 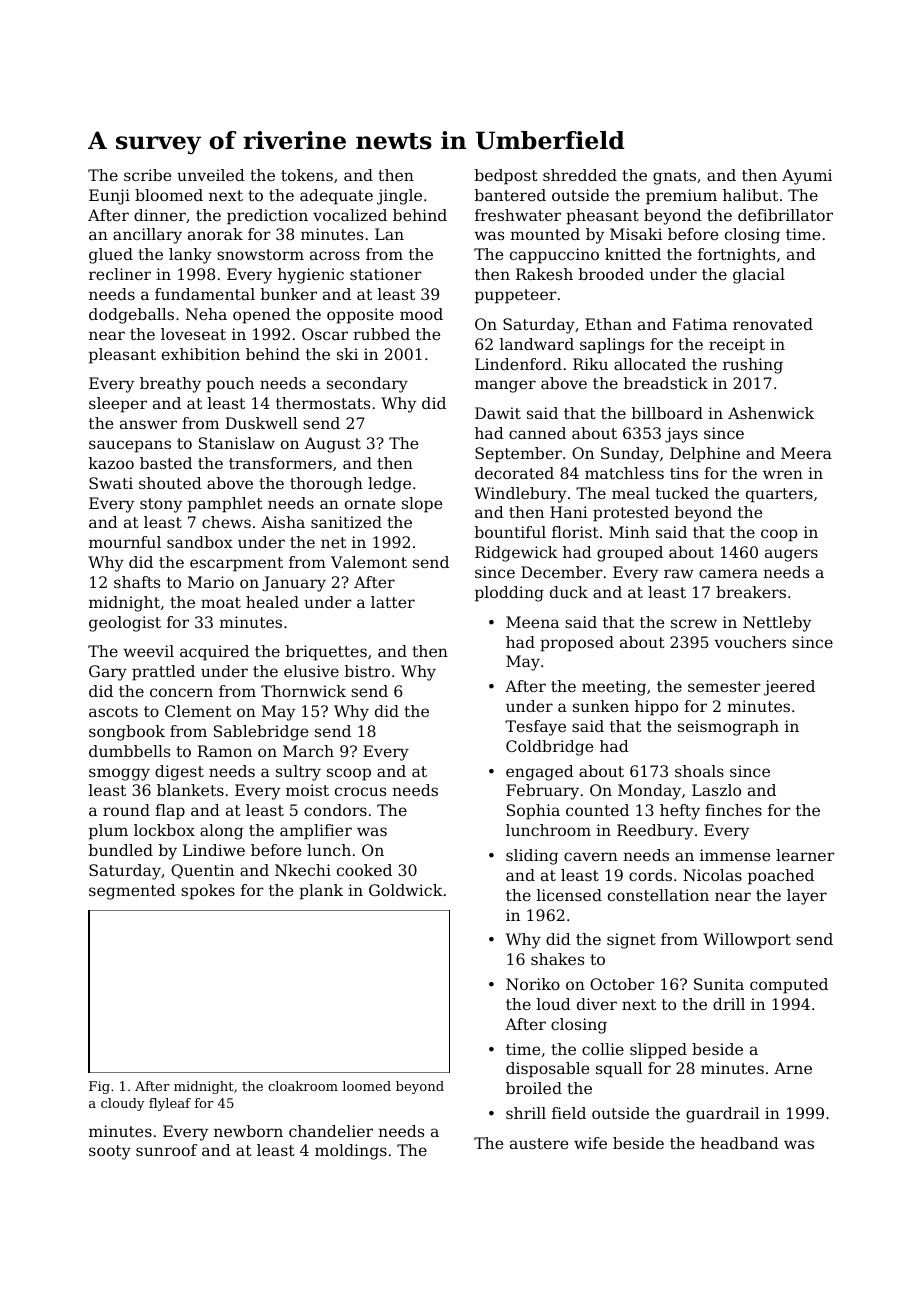 What do you see at coordinates (590, 1143) in the document?
I see `wife` at bounding box center [590, 1143].
